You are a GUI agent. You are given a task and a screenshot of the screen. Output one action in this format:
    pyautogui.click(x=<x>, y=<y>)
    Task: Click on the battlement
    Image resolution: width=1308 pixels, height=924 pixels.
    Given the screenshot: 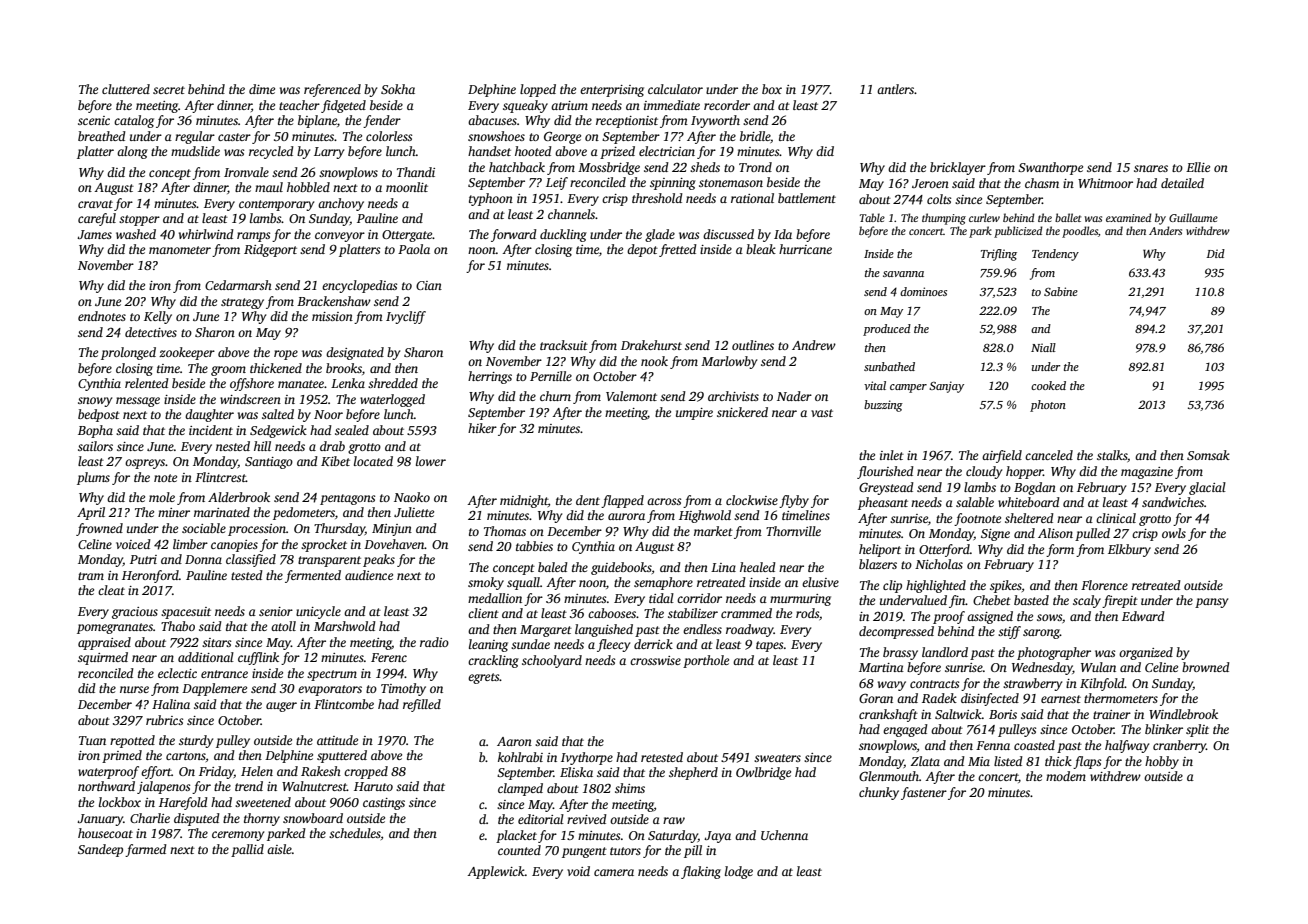 What is the action you would take?
    pyautogui.click(x=807, y=198)
